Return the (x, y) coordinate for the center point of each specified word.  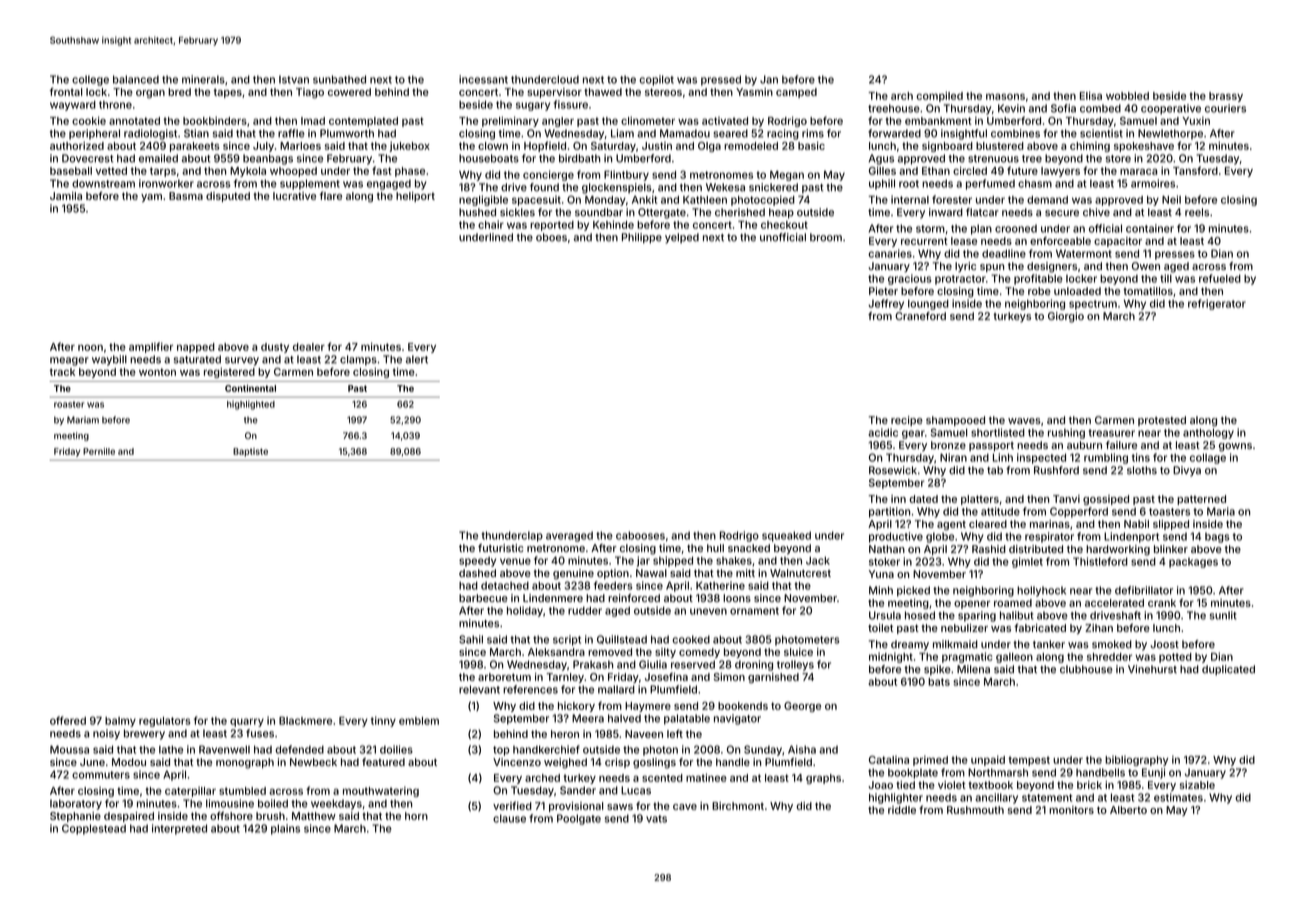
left (675, 733)
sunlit (1223, 615)
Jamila (66, 196)
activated (725, 121)
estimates (1178, 797)
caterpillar (190, 791)
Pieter (883, 291)
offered (68, 720)
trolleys (795, 665)
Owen (1146, 266)
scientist (1101, 133)
